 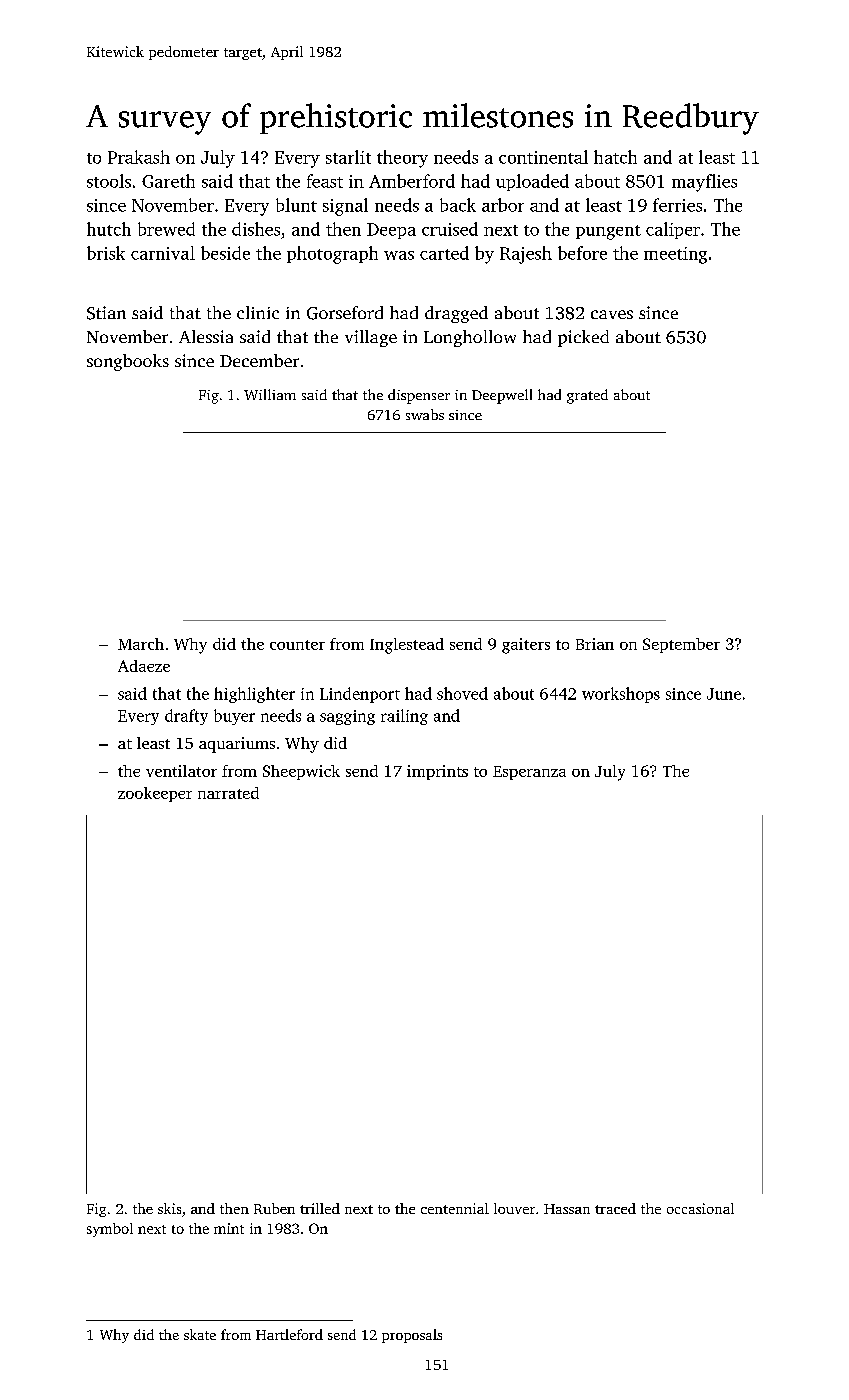 What do you see at coordinates (514, 1208) in the page?
I see `louver` at bounding box center [514, 1208].
